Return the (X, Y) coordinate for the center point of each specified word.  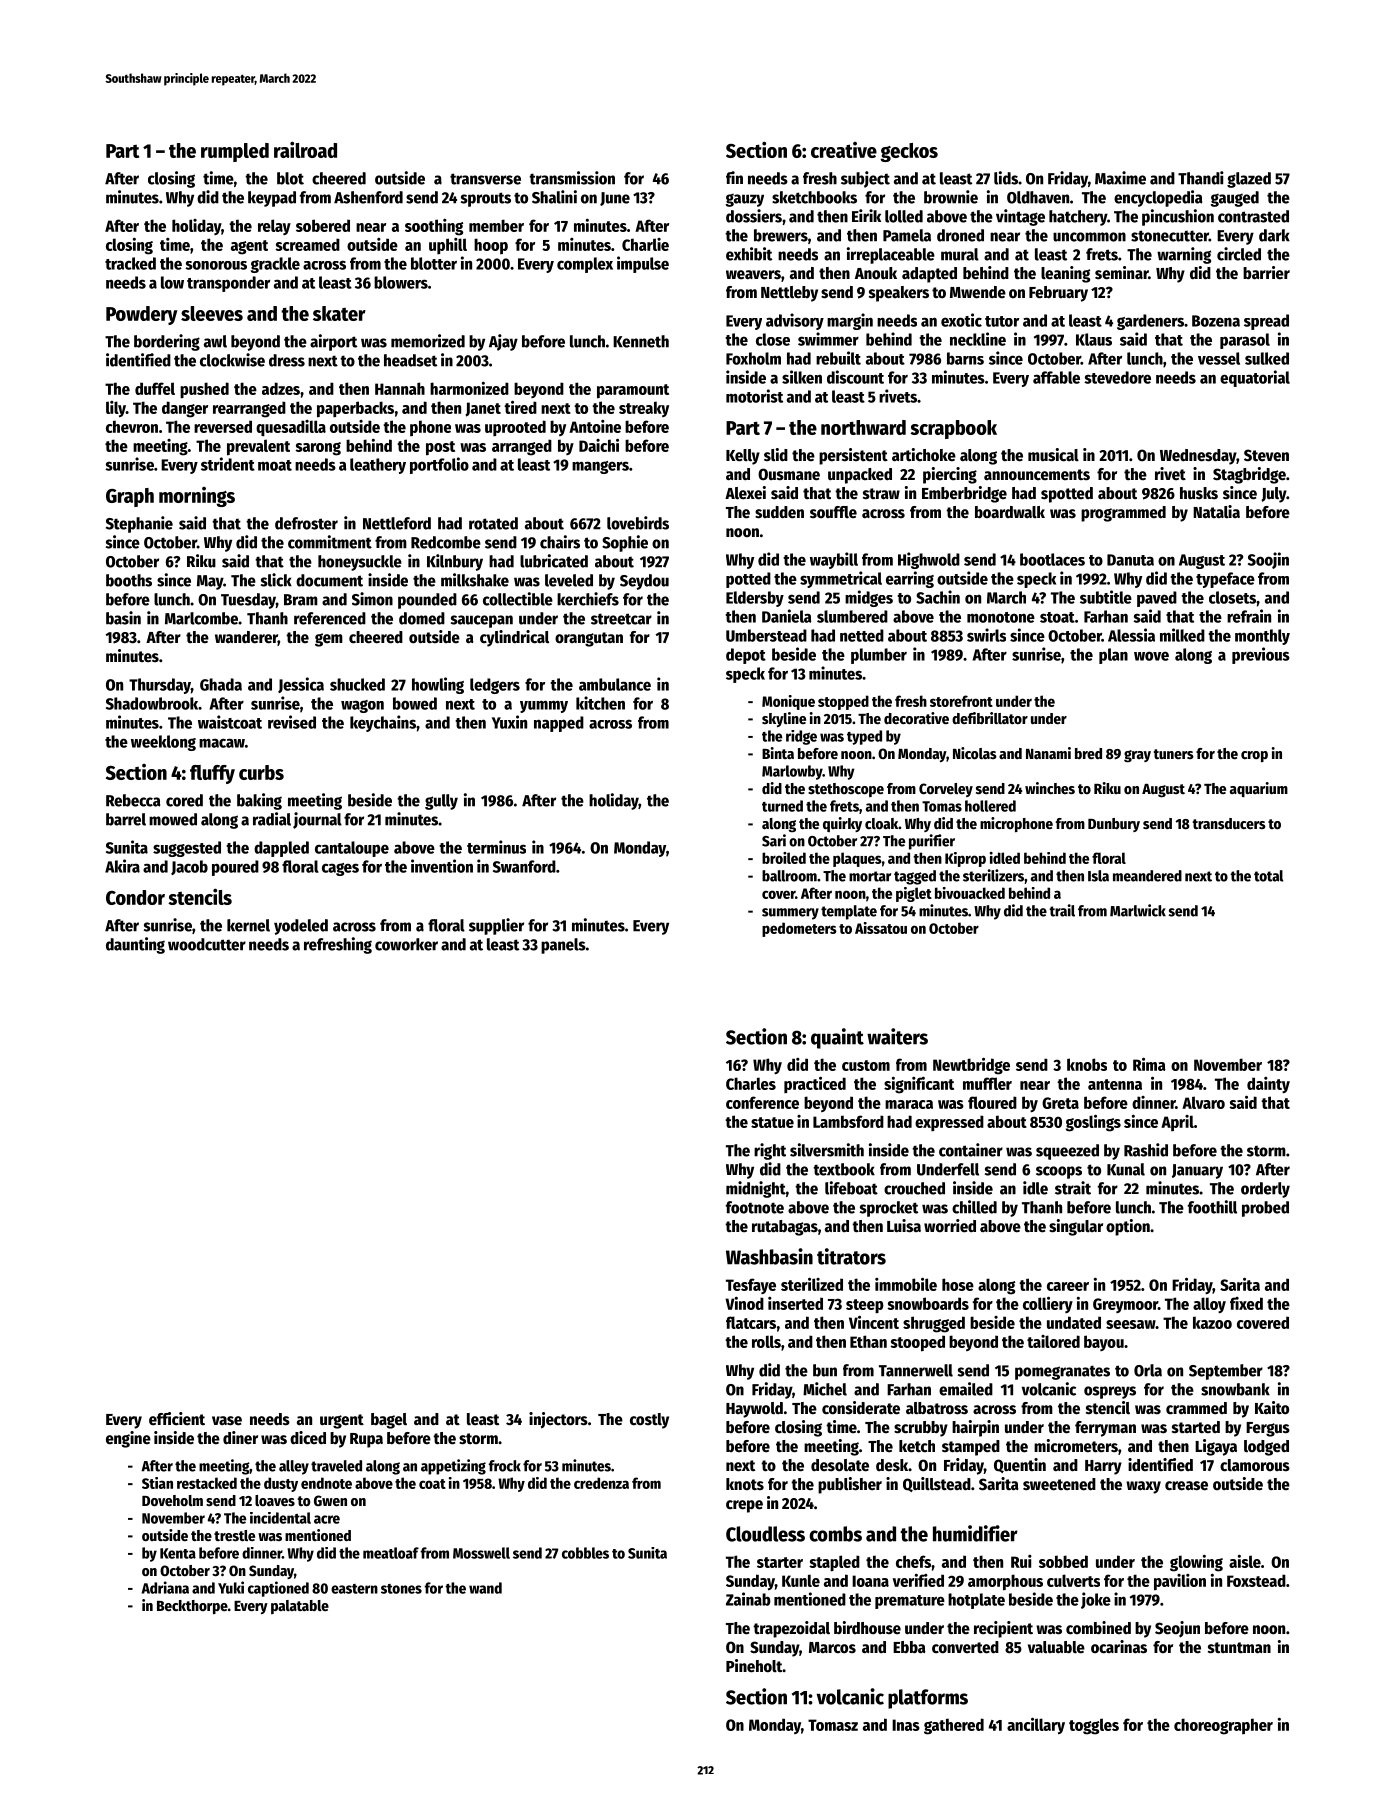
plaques (857, 859)
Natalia (1216, 511)
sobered (323, 225)
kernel (248, 925)
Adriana (165, 1587)
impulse (643, 264)
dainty (1268, 1085)
